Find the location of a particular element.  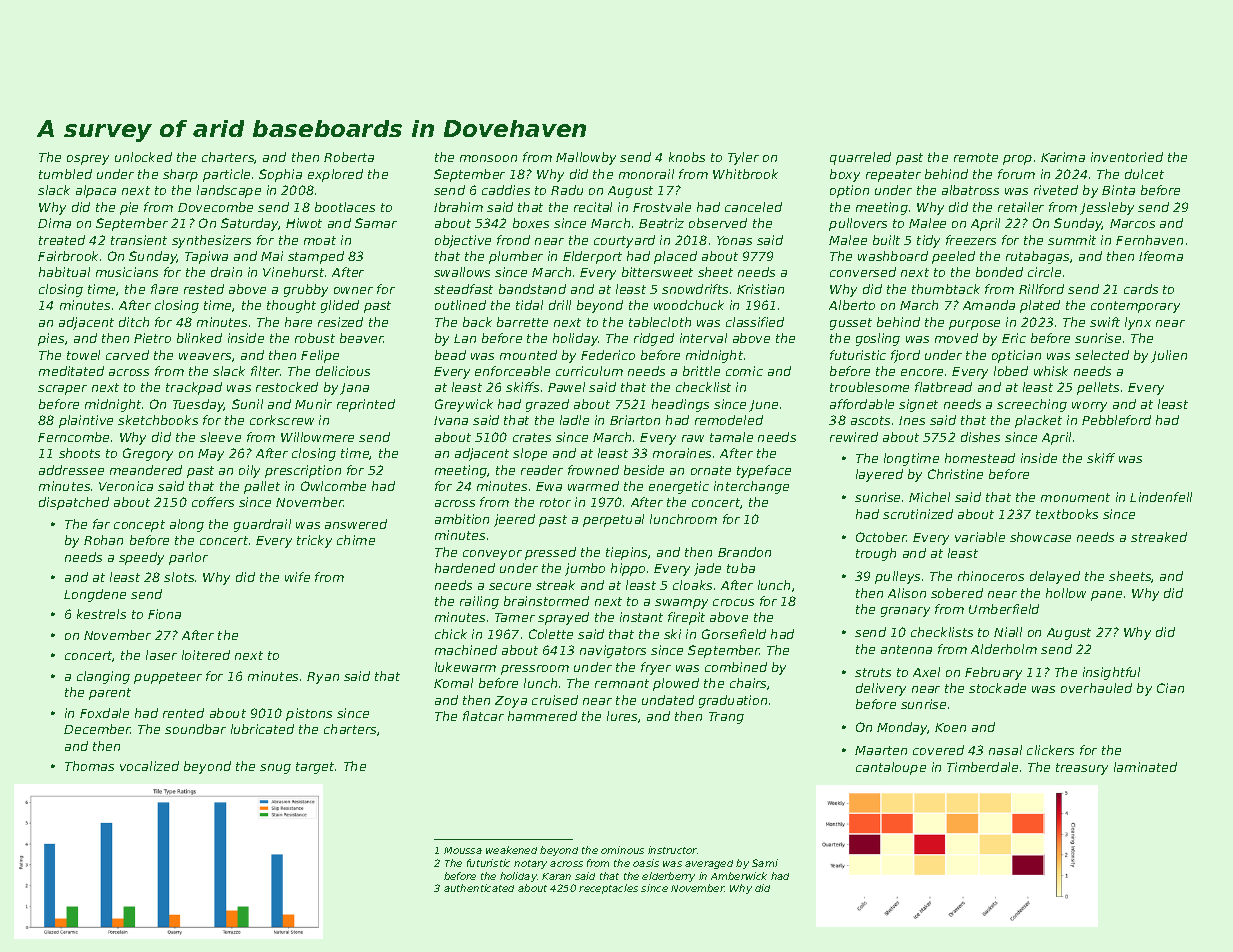

drill is located at coordinates (560, 305).
